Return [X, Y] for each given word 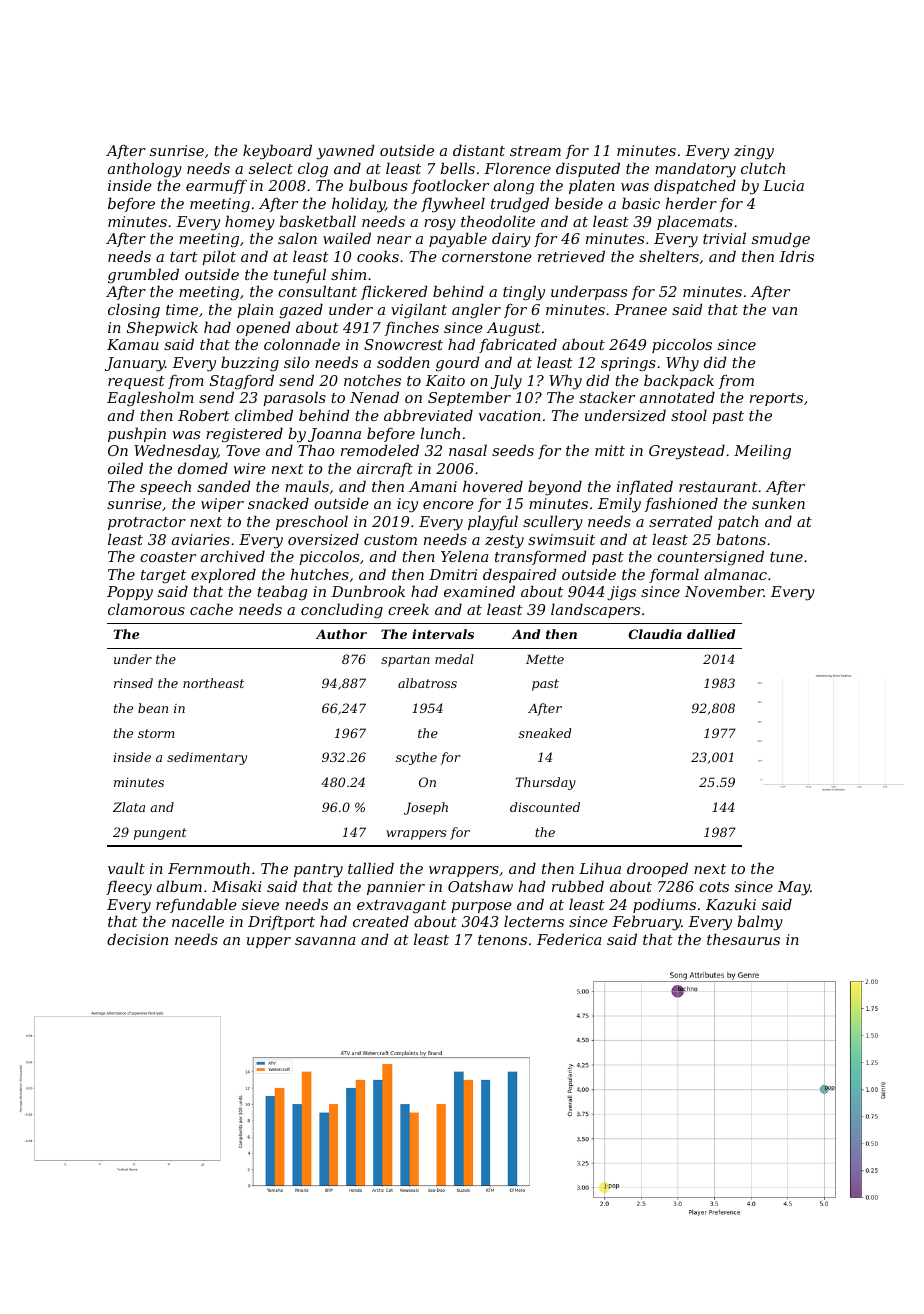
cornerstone [487, 257]
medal [454, 659]
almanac [735, 574]
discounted [545, 807]
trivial [724, 238]
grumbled [143, 276]
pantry [318, 871]
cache [211, 609]
